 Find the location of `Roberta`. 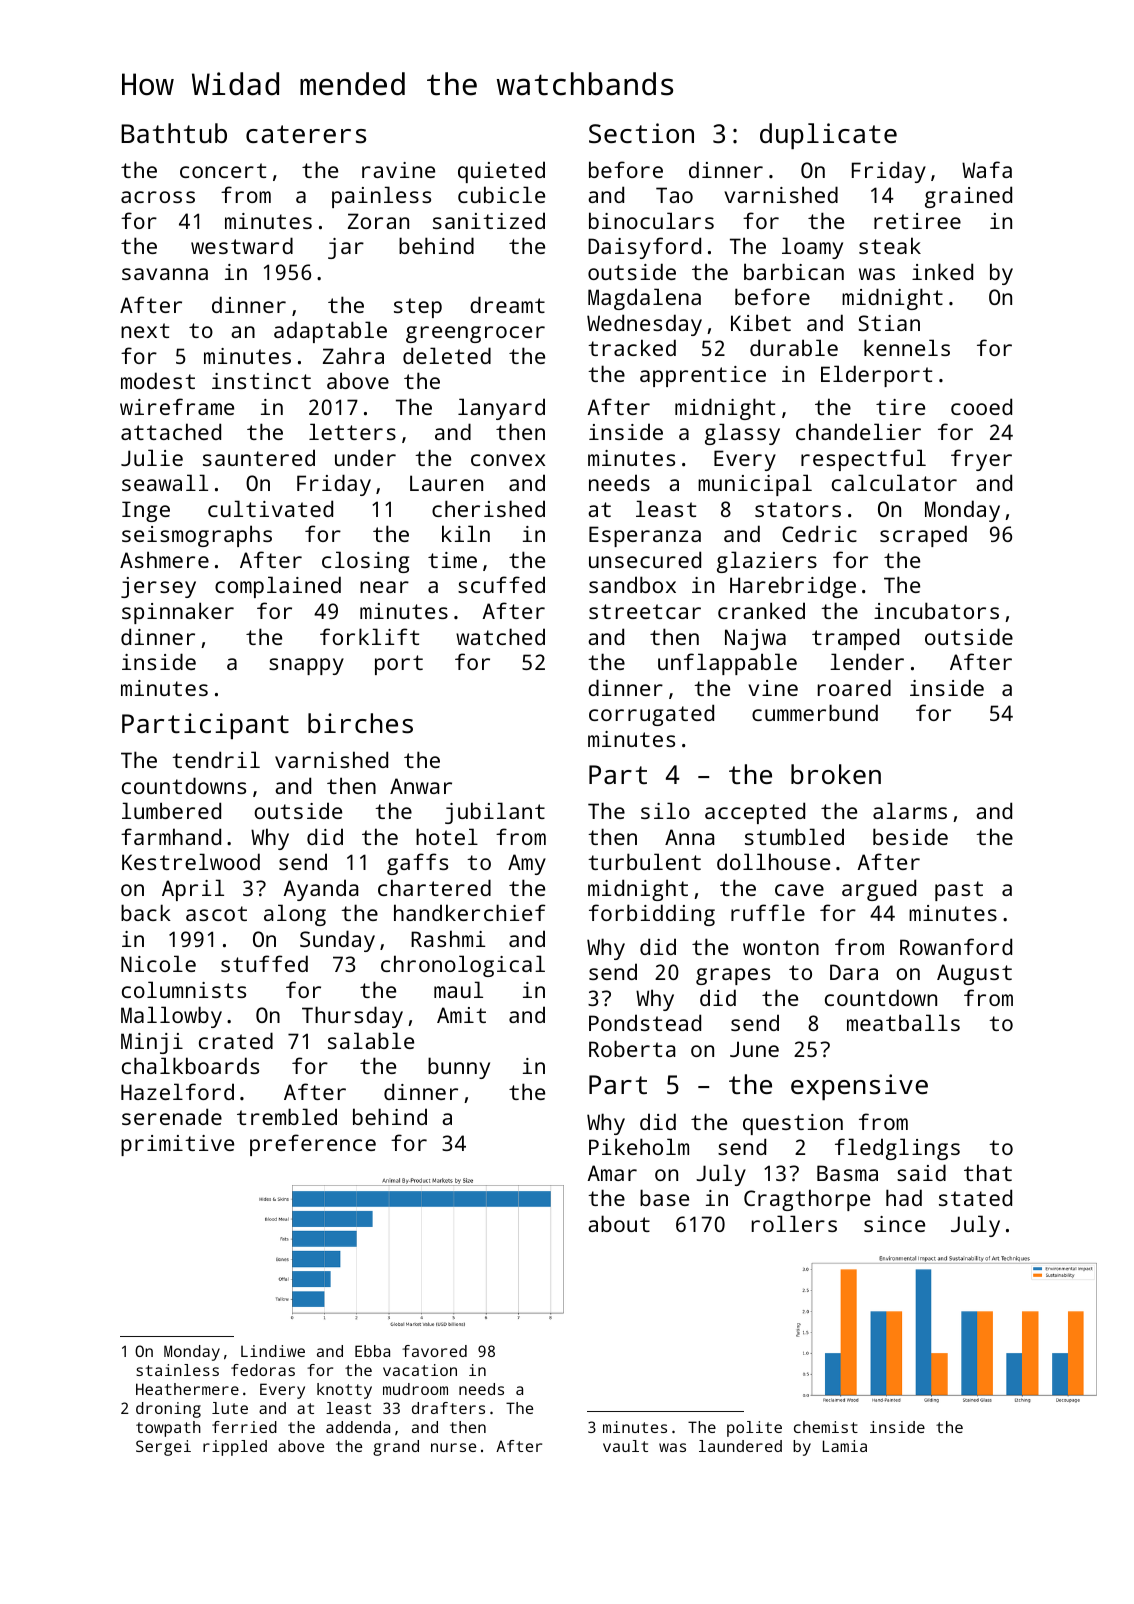

Roberta is located at coordinates (632, 1048).
